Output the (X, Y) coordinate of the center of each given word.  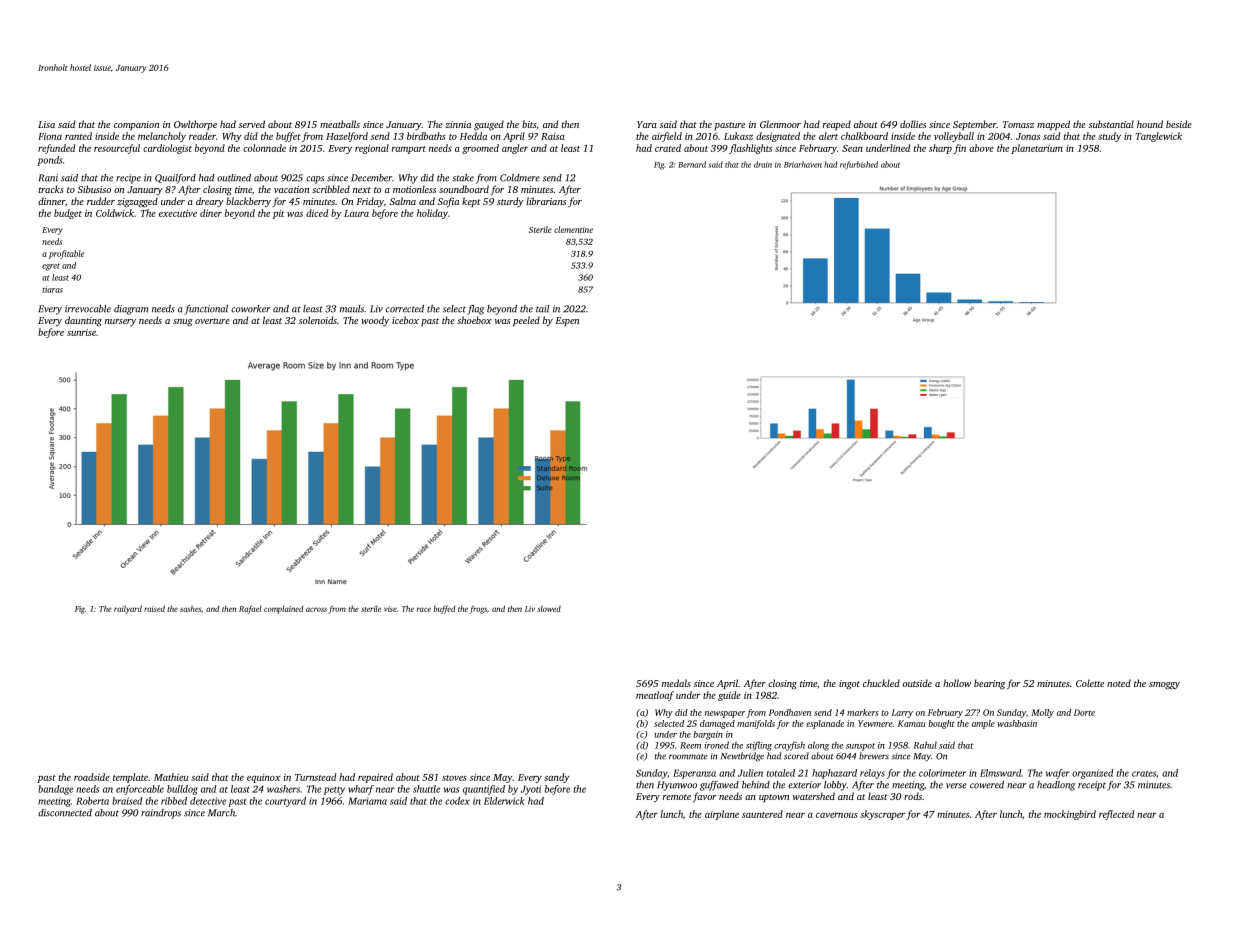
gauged (489, 125)
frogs (478, 609)
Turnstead (315, 777)
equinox (264, 778)
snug (183, 323)
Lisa (46, 124)
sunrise (81, 332)
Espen (567, 321)
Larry (902, 713)
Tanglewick (1159, 137)
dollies (913, 124)
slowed (549, 609)
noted (1119, 683)
